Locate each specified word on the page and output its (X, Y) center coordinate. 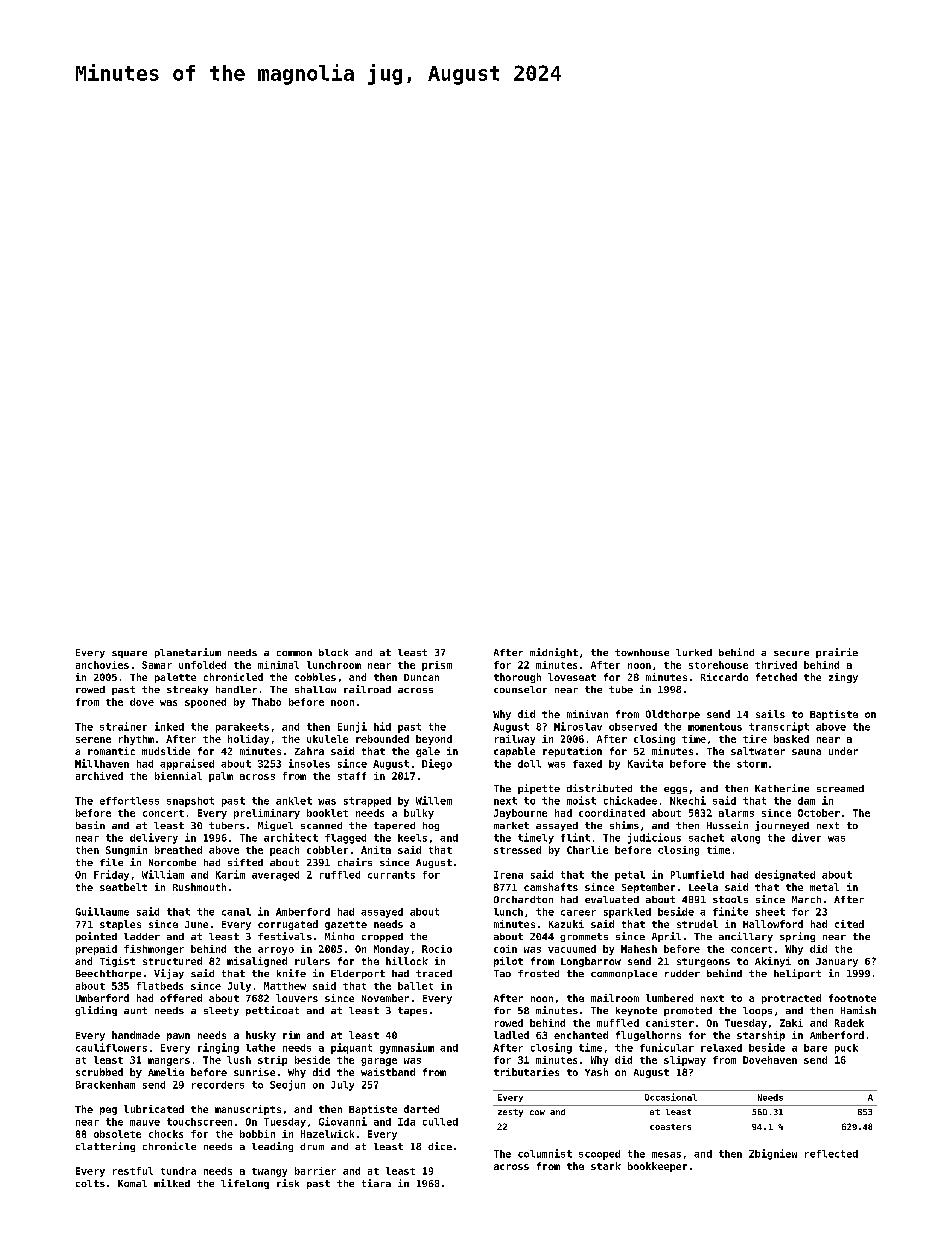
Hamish (858, 1010)
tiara (376, 1183)
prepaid (96, 950)
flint (575, 837)
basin (90, 825)
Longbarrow (591, 962)
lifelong (245, 1184)
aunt (135, 1010)
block (333, 652)
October (819, 813)
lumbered (669, 998)
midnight (554, 653)
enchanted (581, 1035)
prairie (837, 653)
